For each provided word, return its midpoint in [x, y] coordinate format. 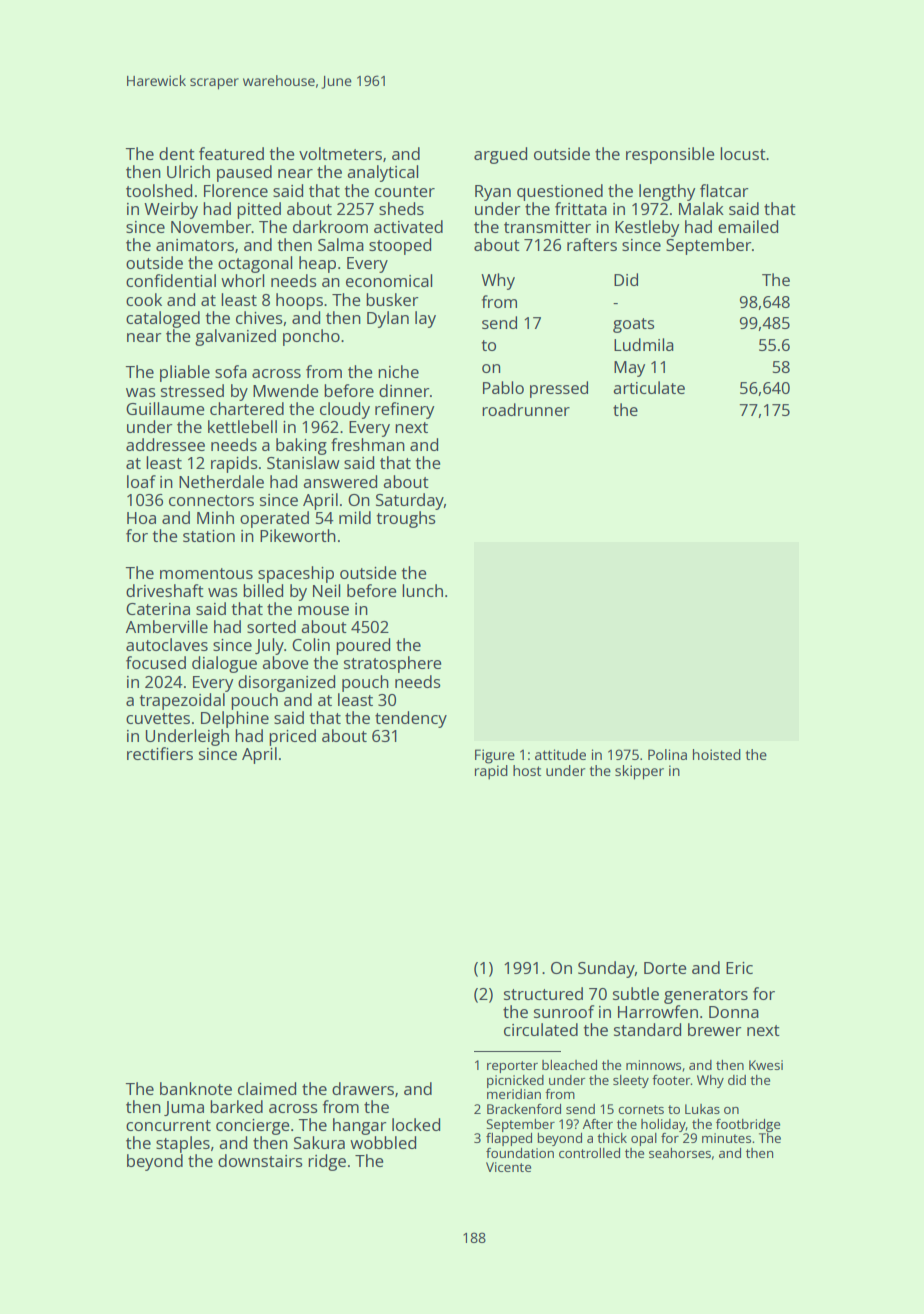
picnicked [515, 1081]
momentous [206, 573]
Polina [667, 754]
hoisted [717, 754]
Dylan [388, 319]
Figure [495, 756]
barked [236, 1106]
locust [743, 153]
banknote [196, 1088]
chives [259, 317]
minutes [726, 1138]
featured [231, 153]
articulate [649, 387]
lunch [422, 590]
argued [500, 155]
